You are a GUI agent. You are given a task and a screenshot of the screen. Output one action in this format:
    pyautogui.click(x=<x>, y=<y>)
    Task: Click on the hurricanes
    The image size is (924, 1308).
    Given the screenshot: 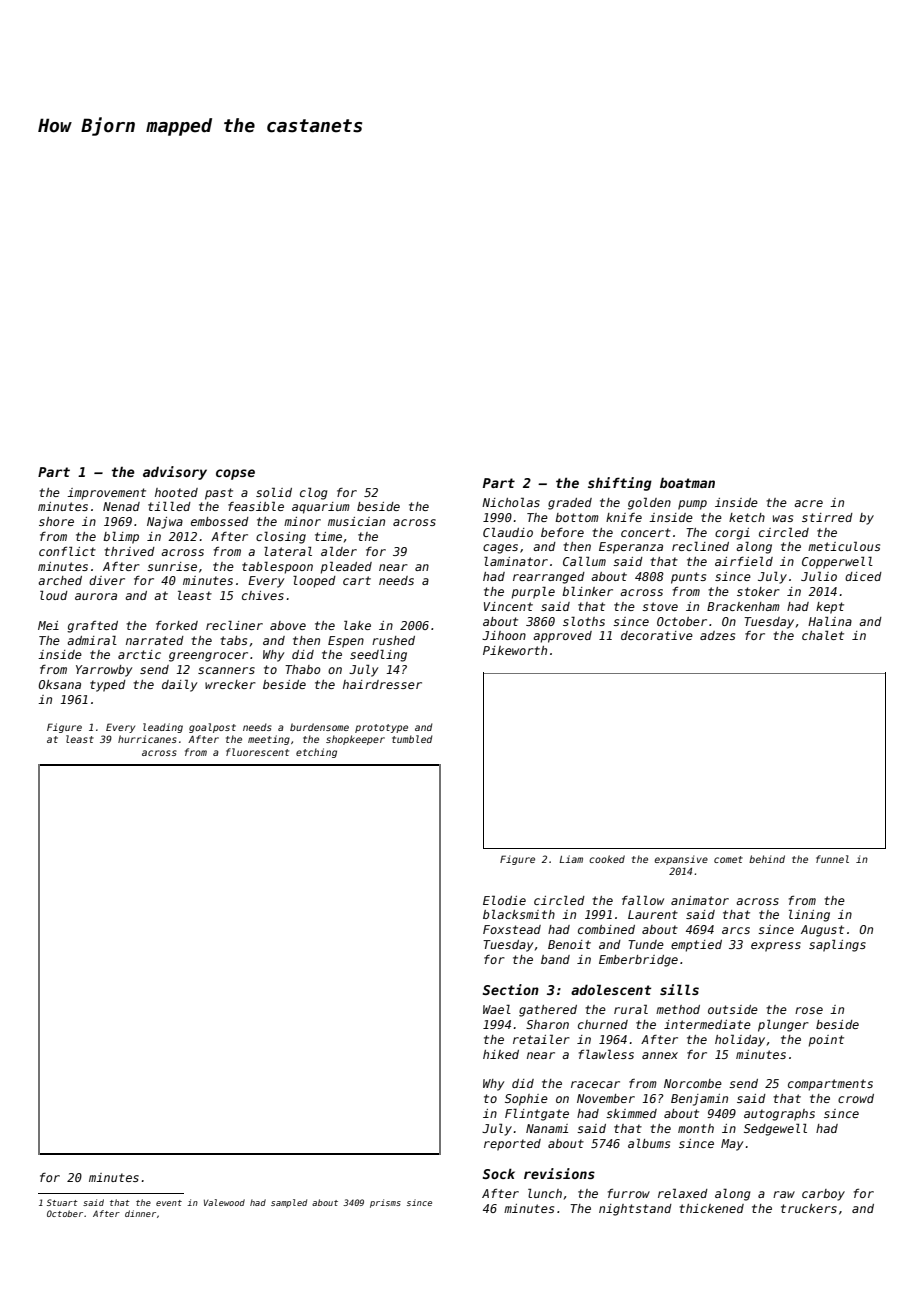 What is the action you would take?
    pyautogui.click(x=147, y=739)
